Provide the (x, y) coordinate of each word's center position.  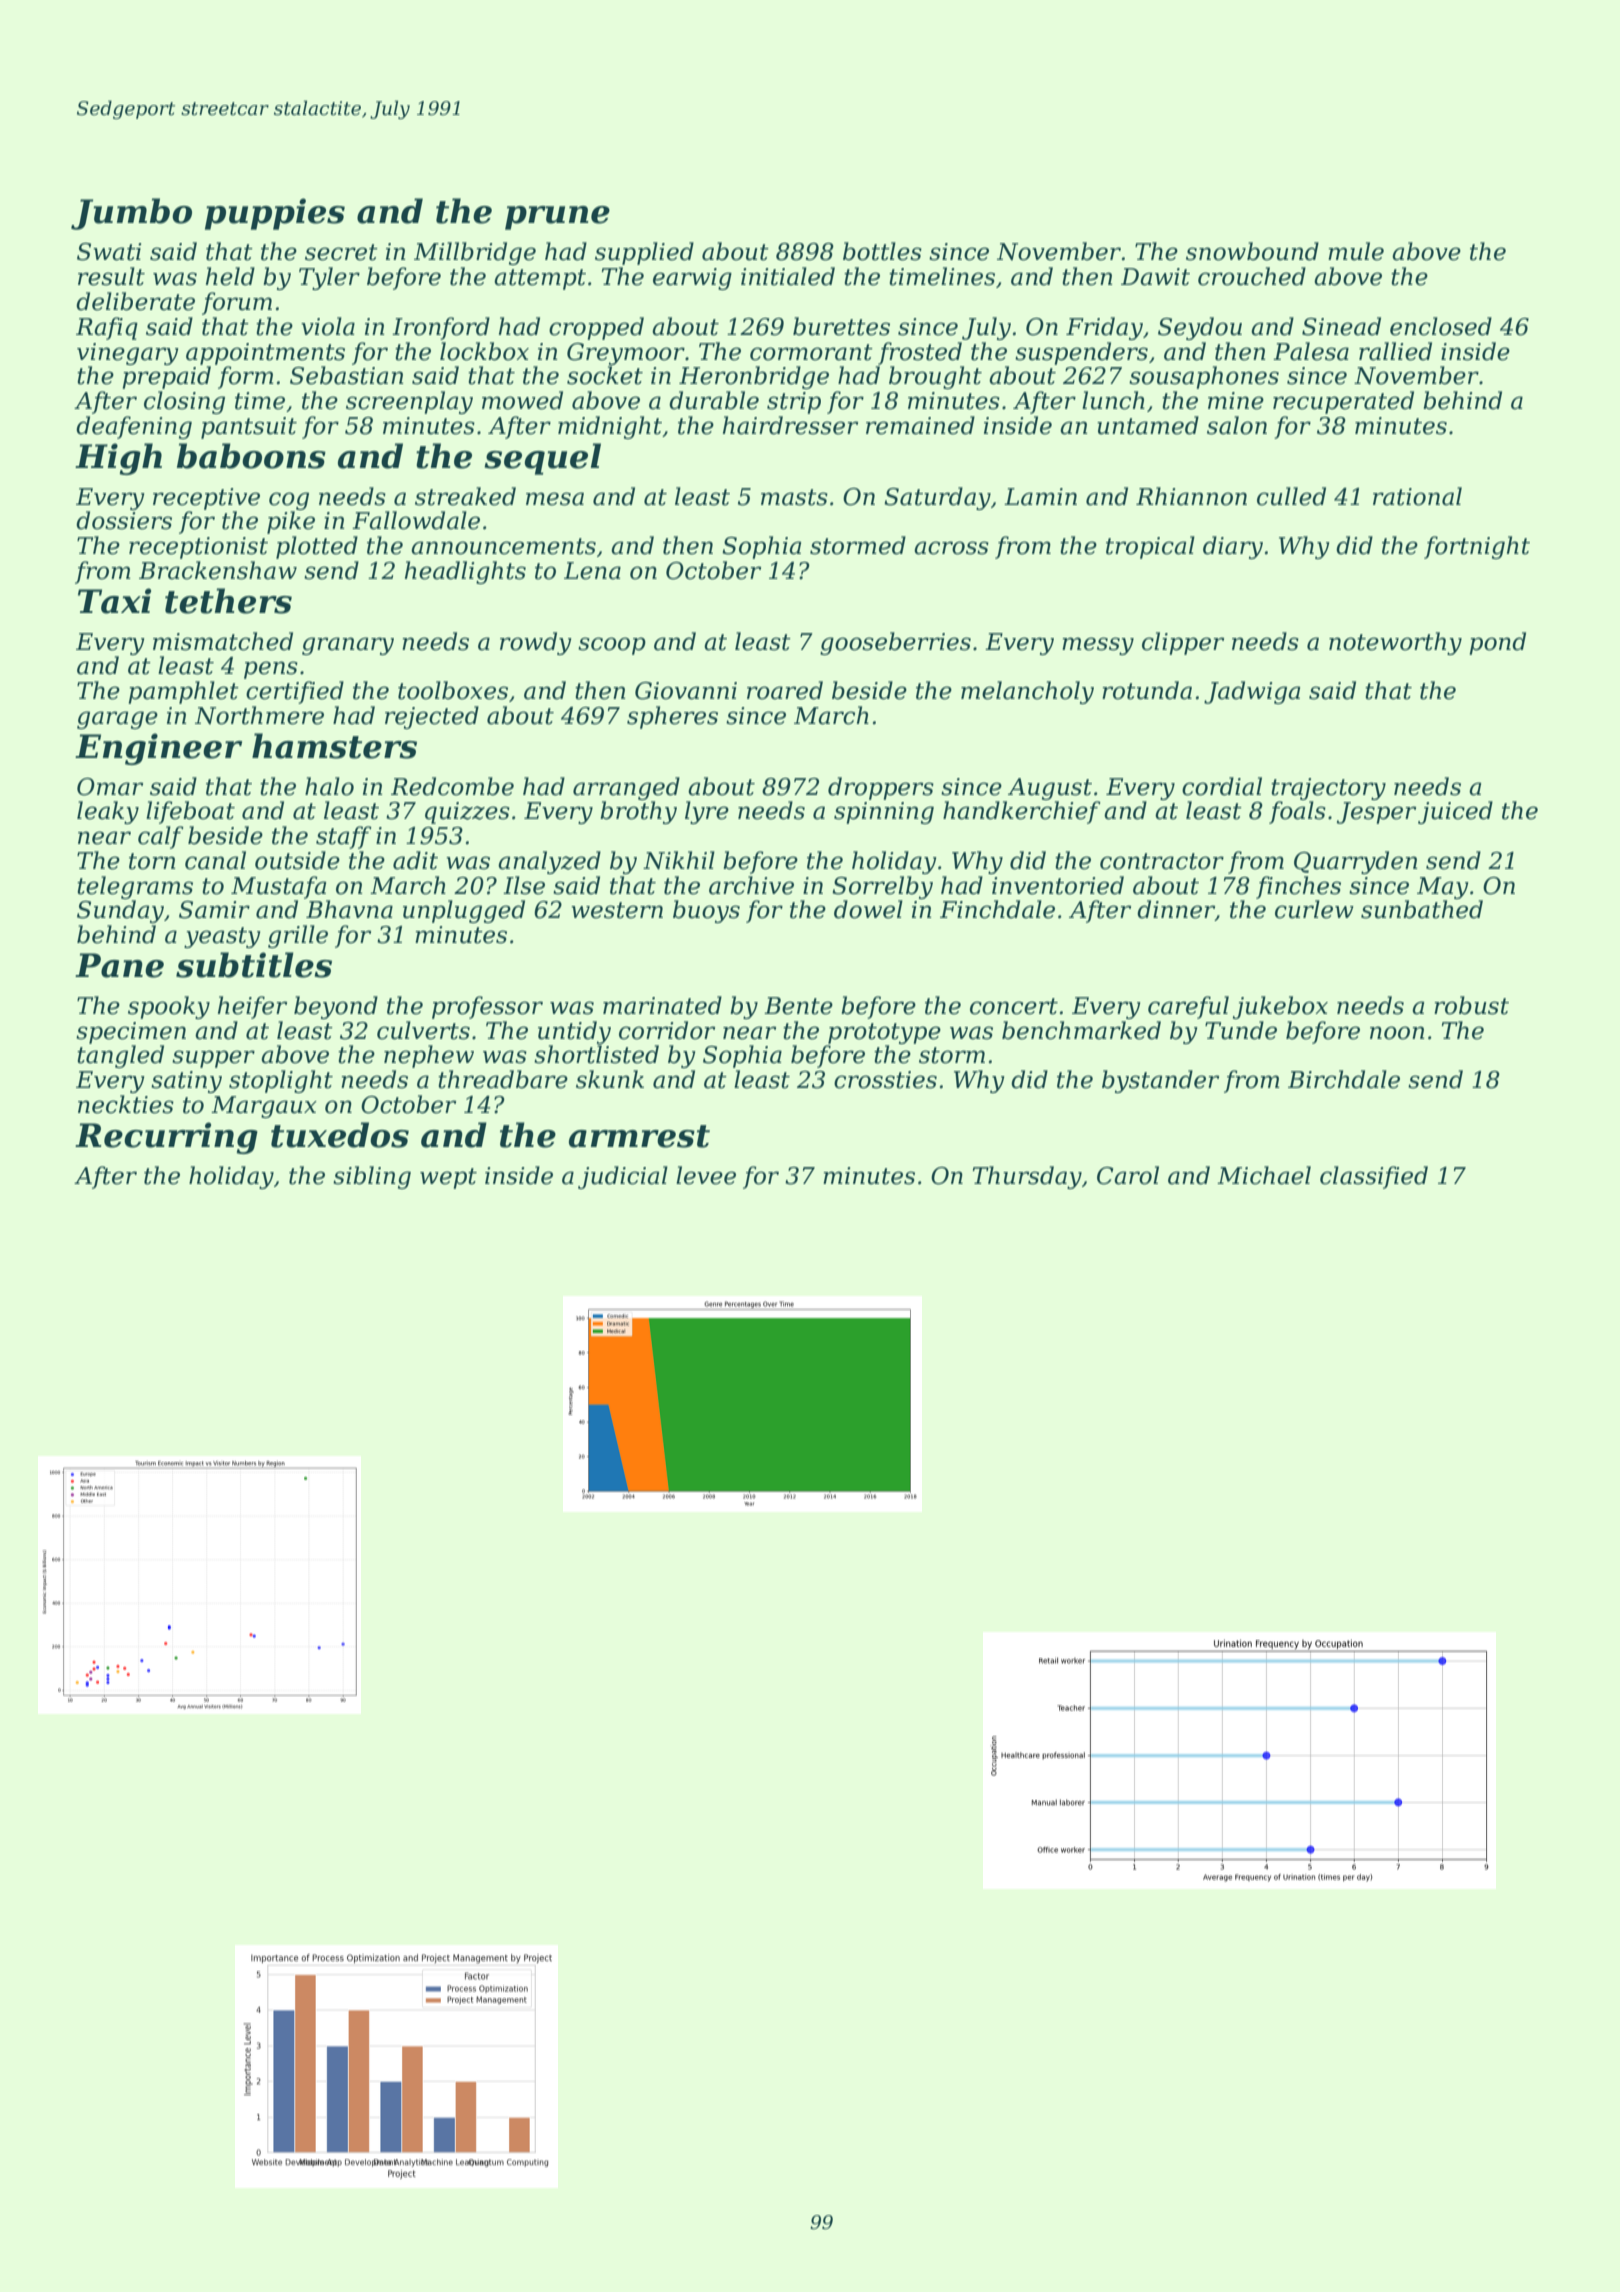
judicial (623, 1177)
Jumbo (131, 214)
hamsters (334, 746)
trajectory (1328, 789)
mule (1356, 251)
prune (557, 218)
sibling (372, 1177)
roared (785, 690)
